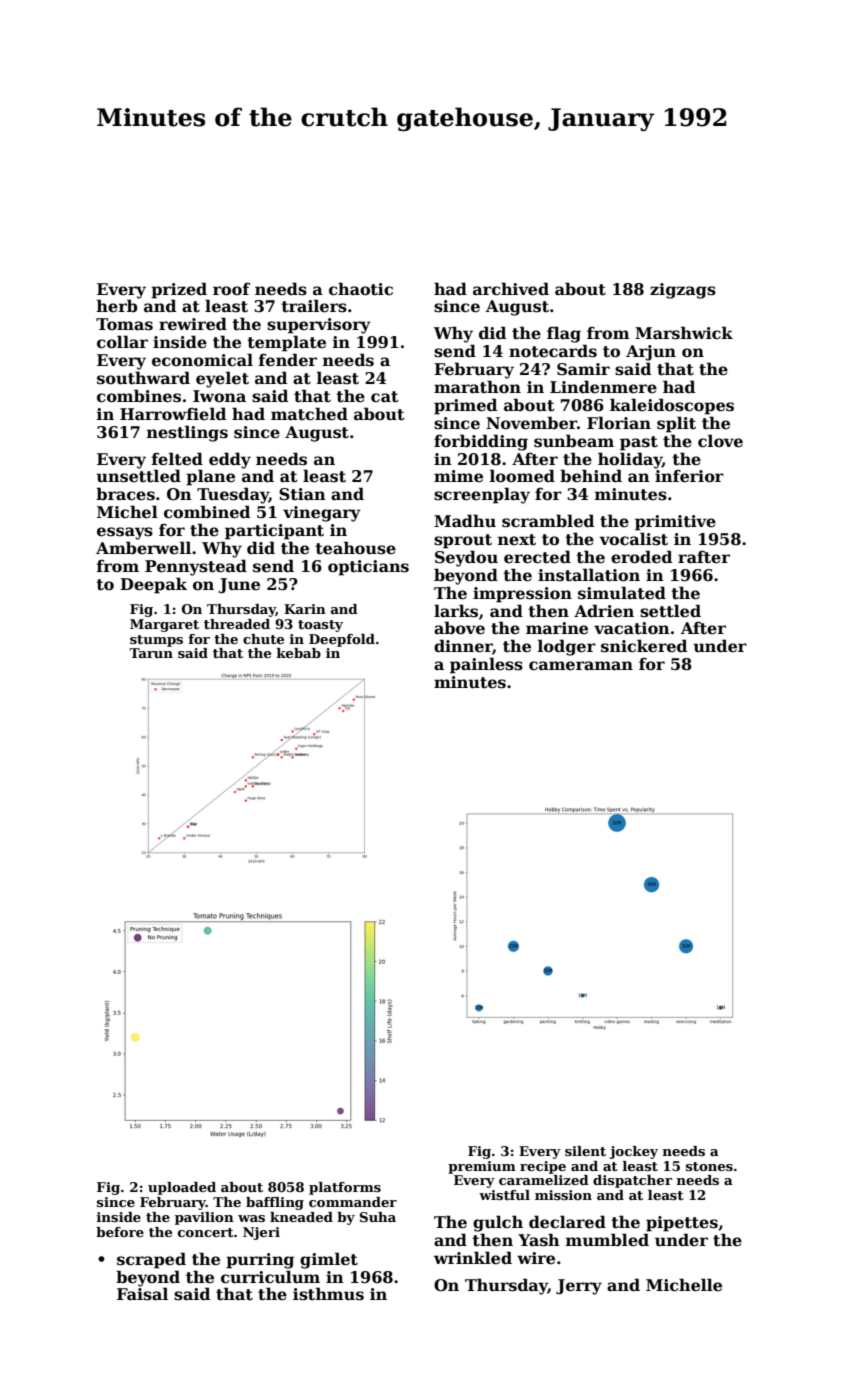 The height and width of the document is (1400, 849). What do you see at coordinates (486, 665) in the document?
I see `painless` at bounding box center [486, 665].
